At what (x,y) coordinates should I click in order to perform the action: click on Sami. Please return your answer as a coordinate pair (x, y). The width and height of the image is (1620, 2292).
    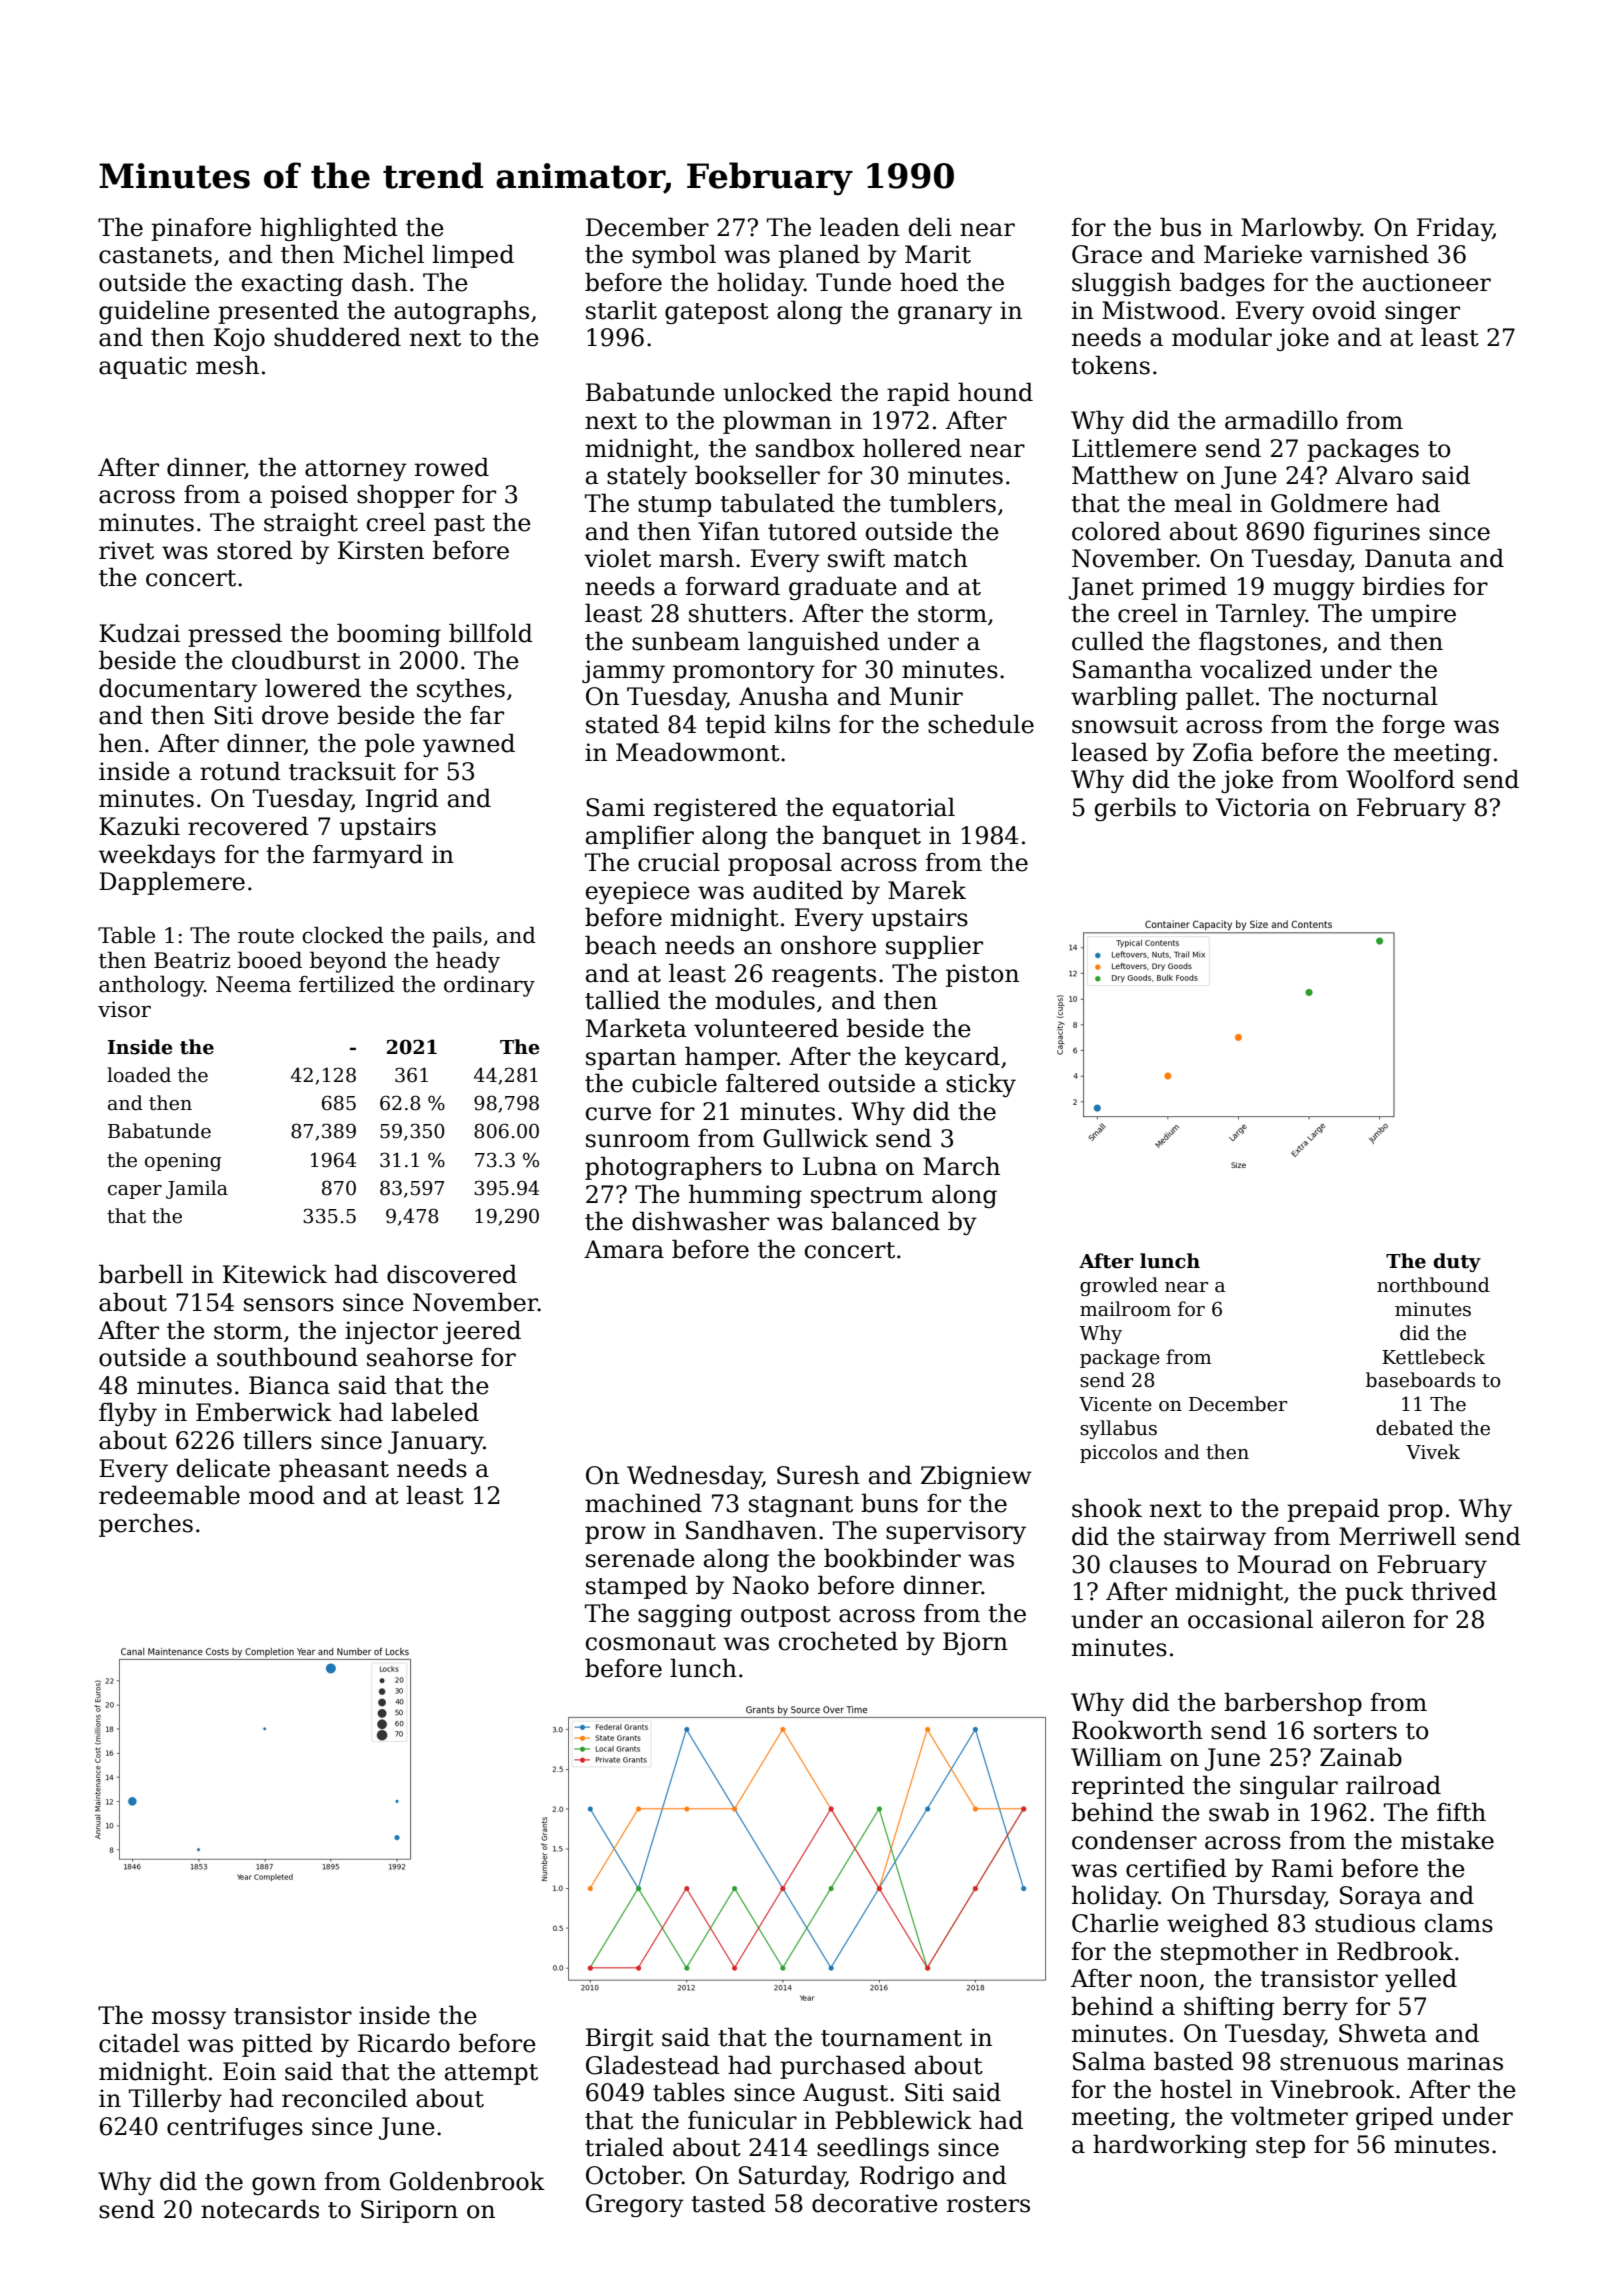
    Looking at the image, I should click on (615, 807).
